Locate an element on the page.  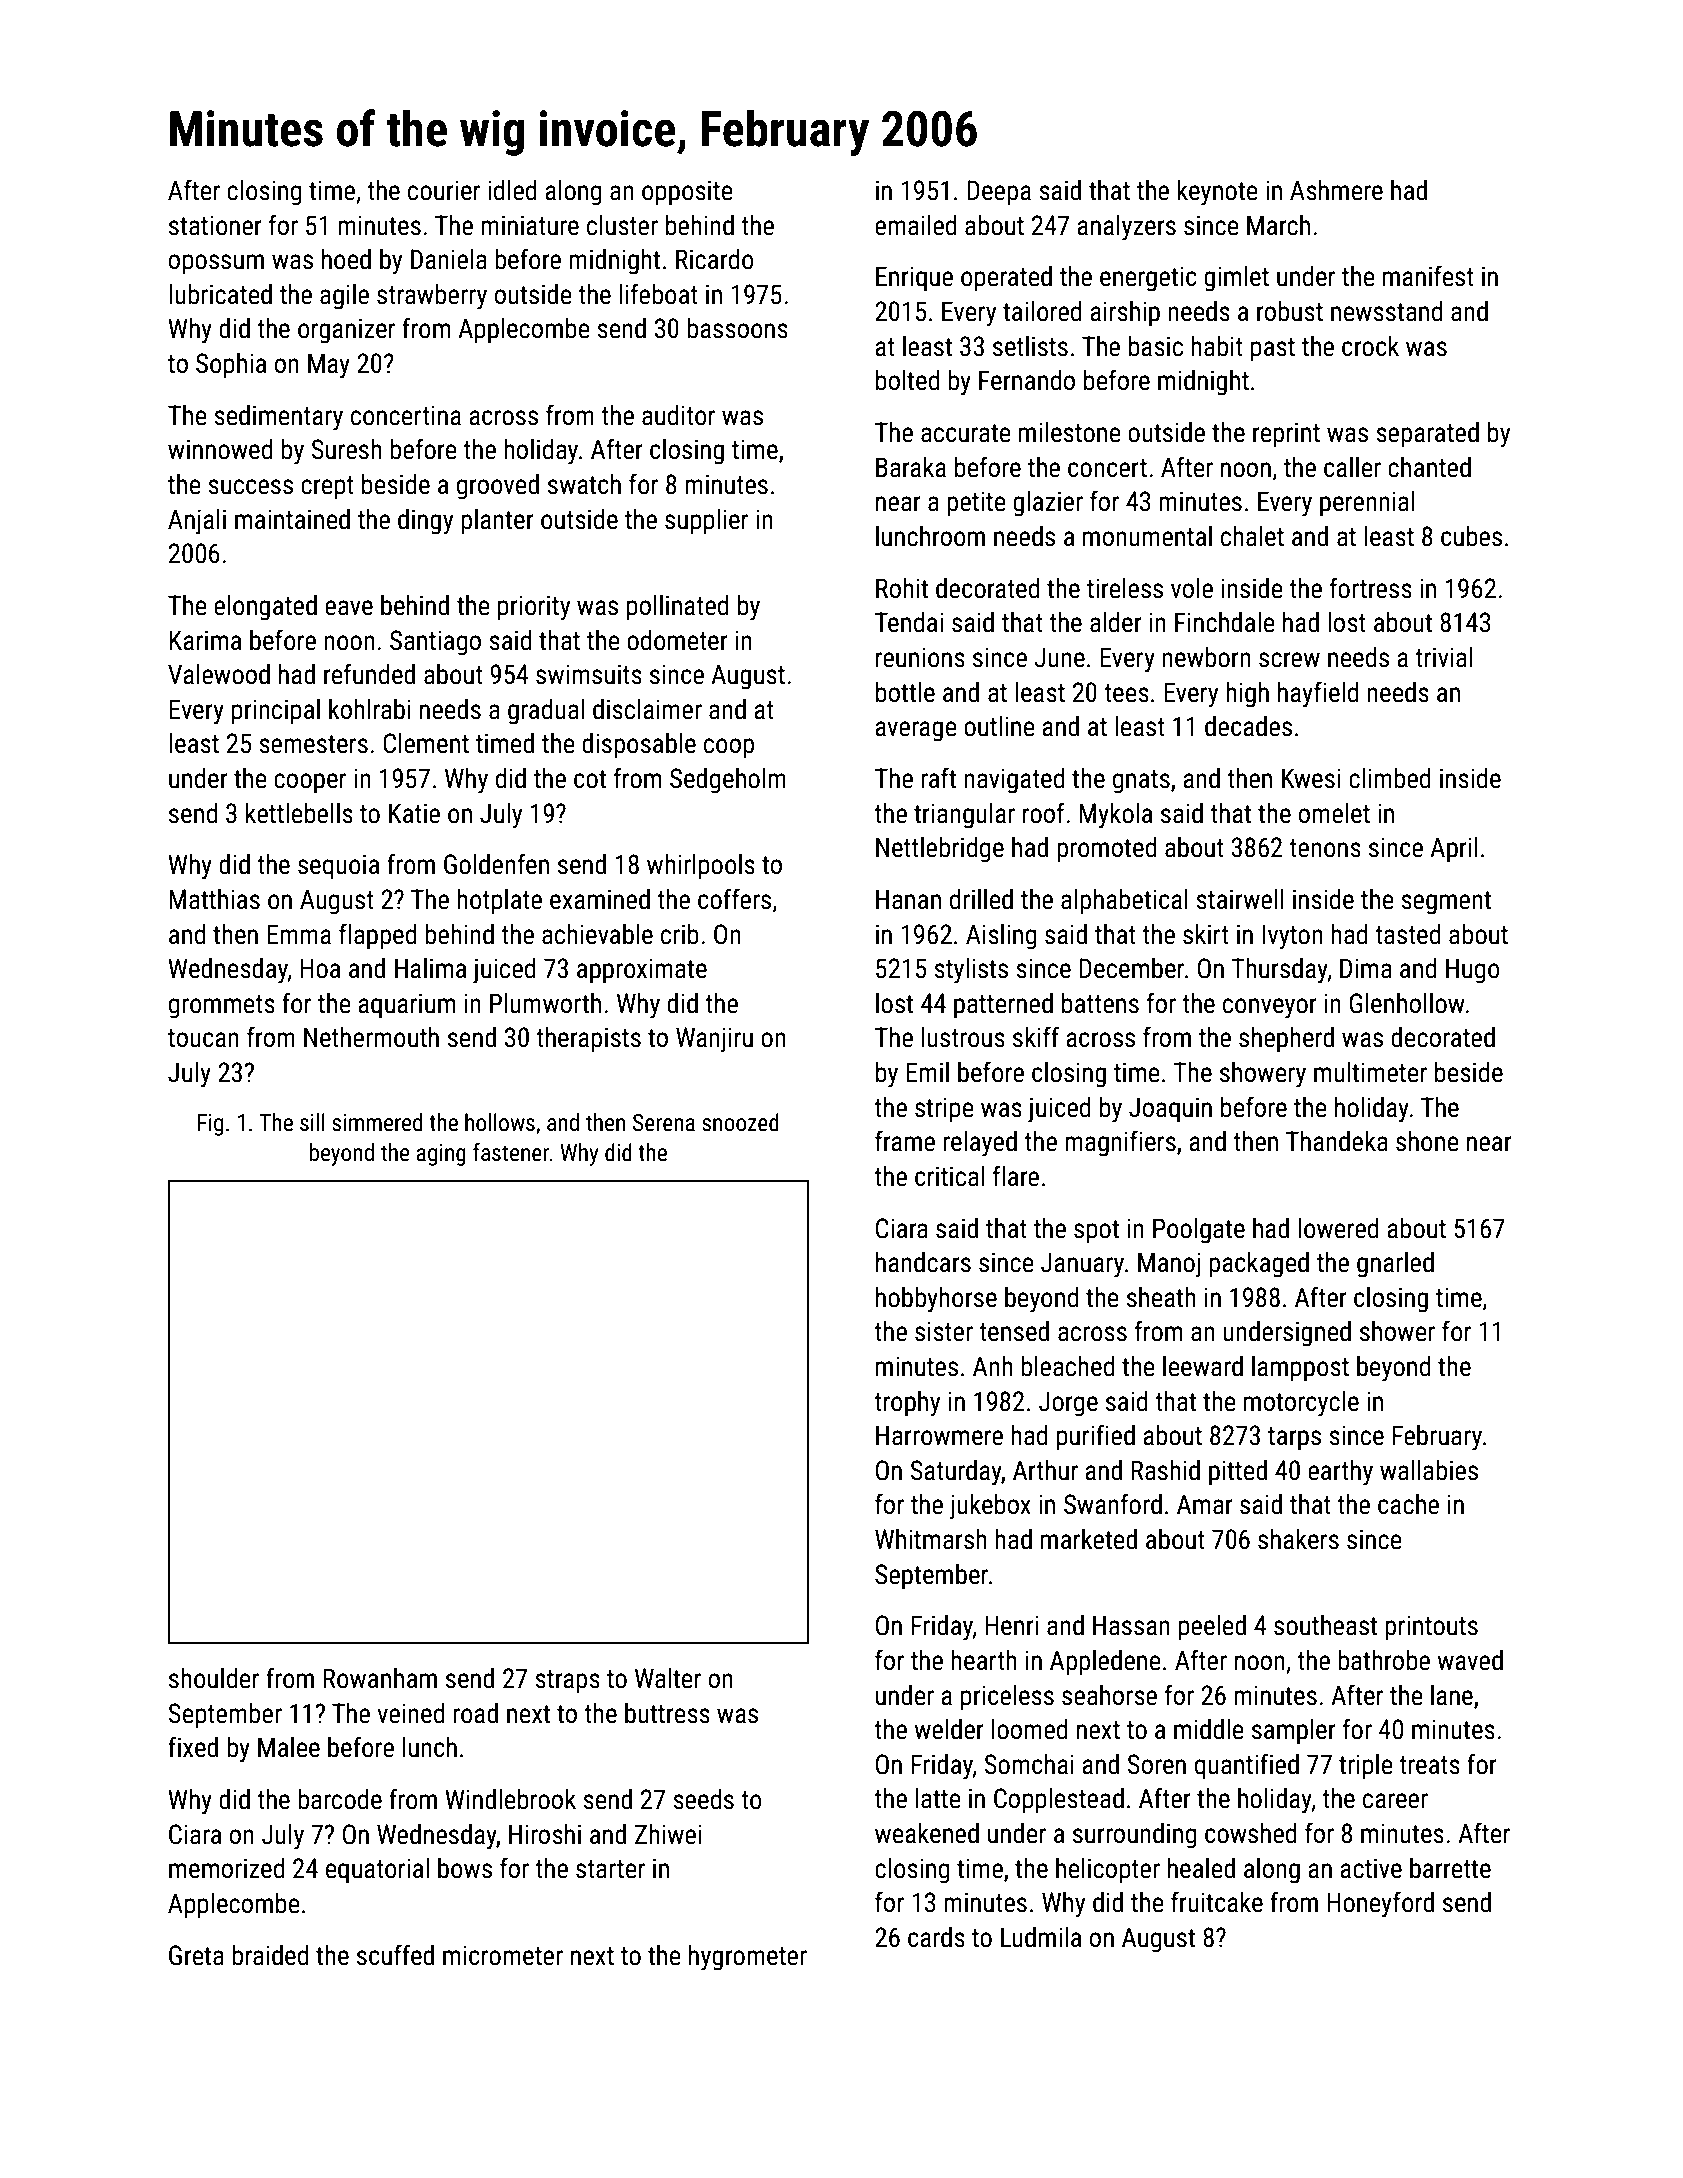
grommets is located at coordinates (222, 1007).
